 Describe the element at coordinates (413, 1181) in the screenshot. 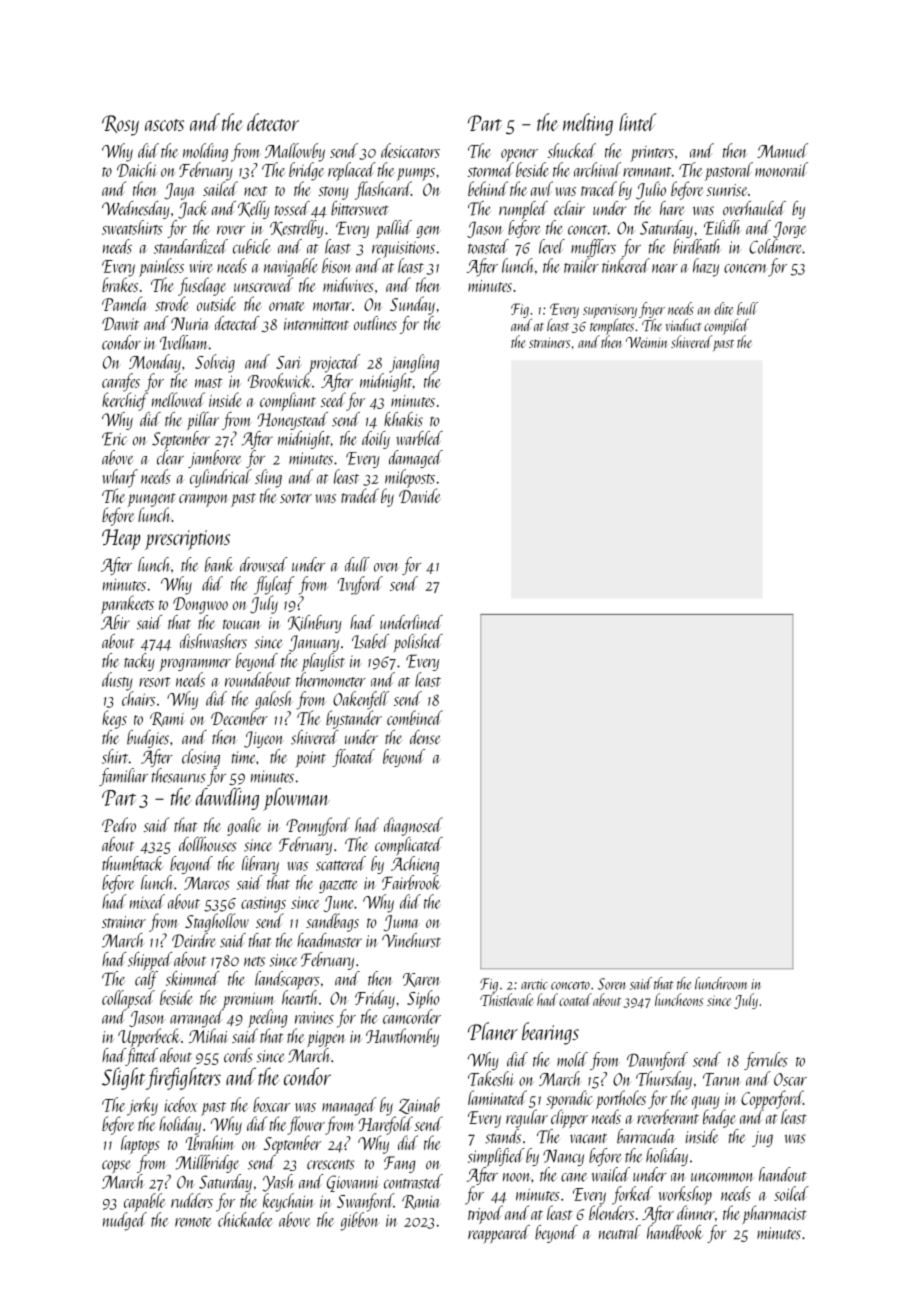

I see `contrasted` at that location.
